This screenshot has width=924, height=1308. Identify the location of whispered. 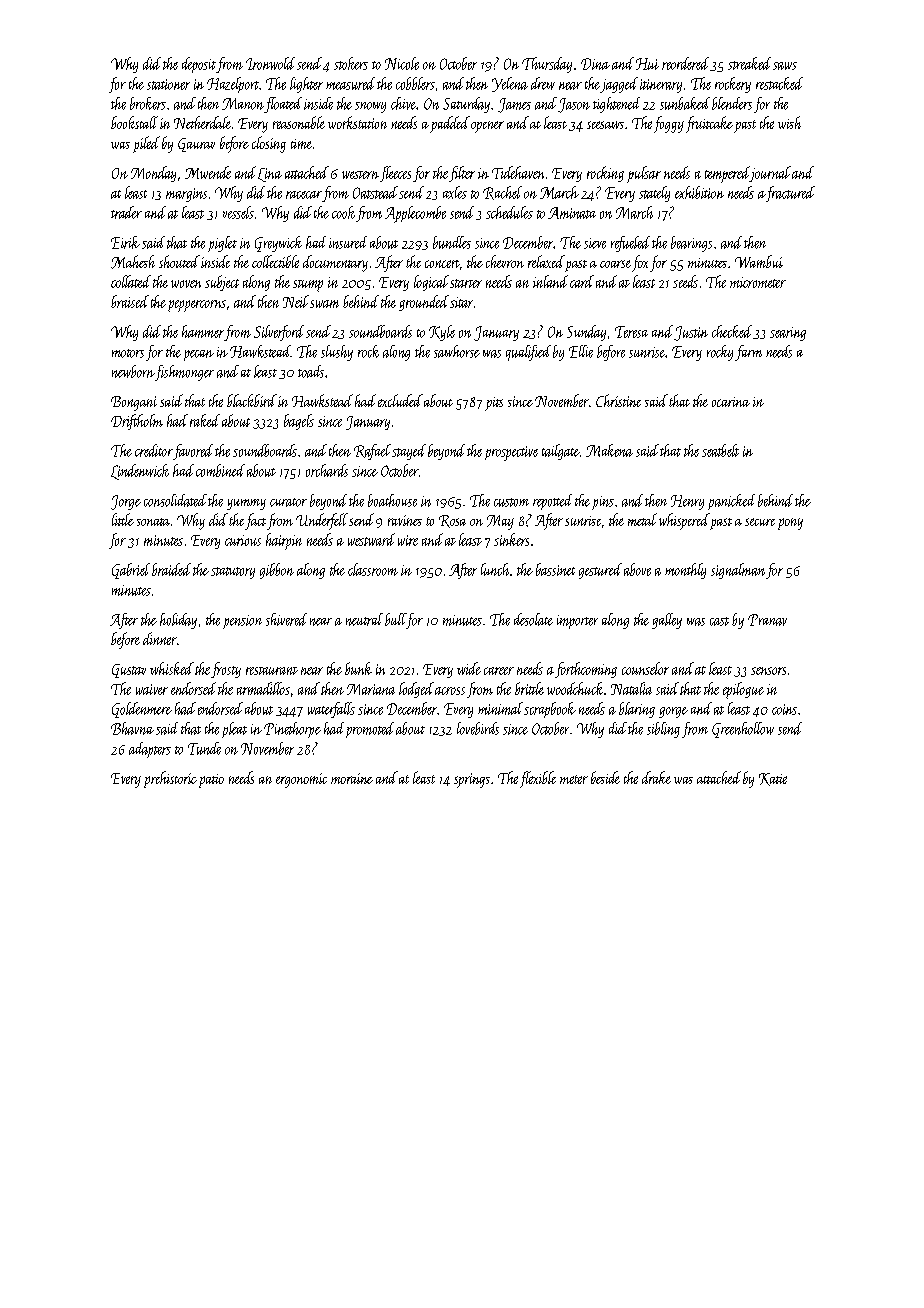
(684, 521).
